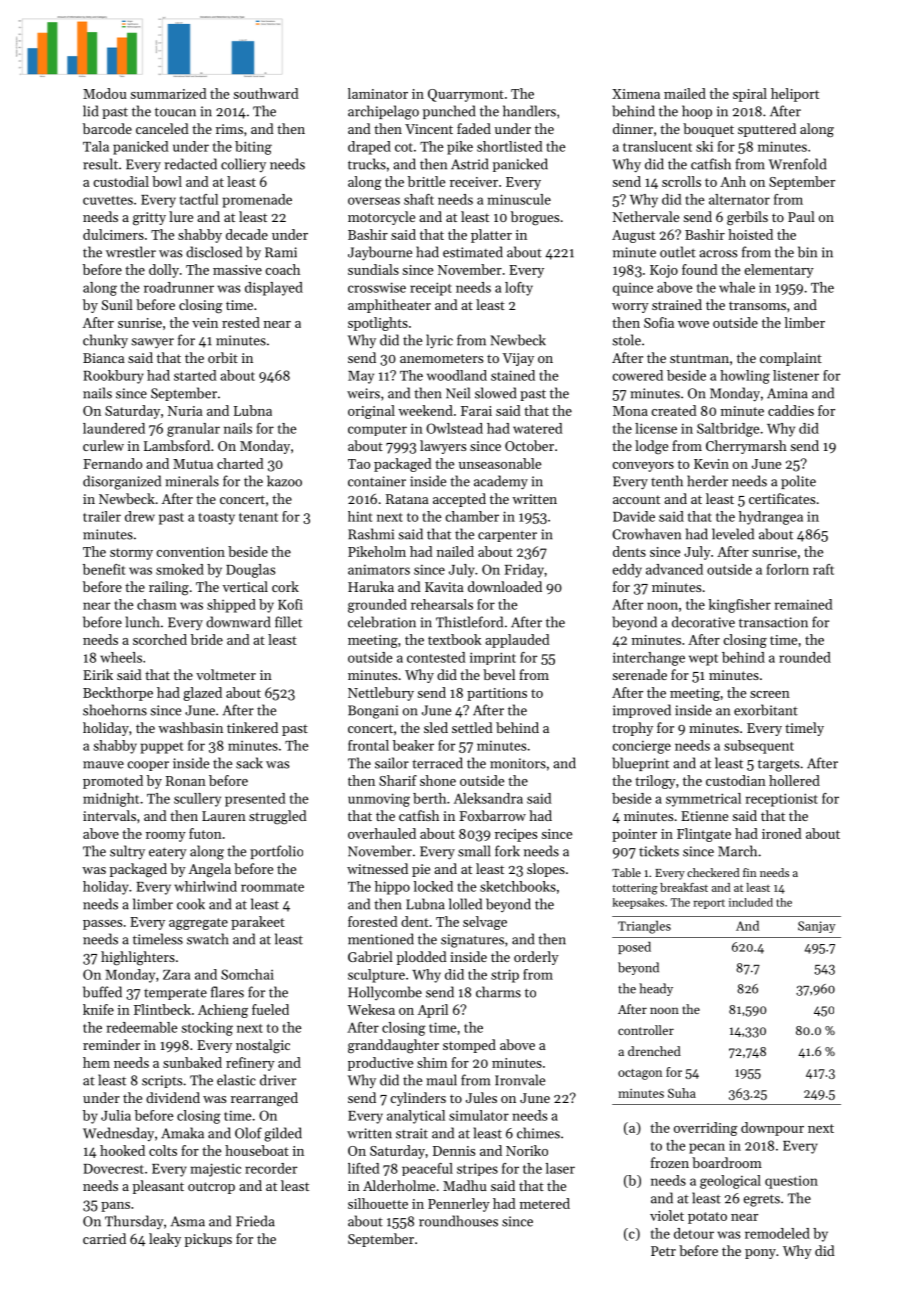 Image resolution: width=924 pixels, height=1308 pixels. What do you see at coordinates (255, 1221) in the screenshot?
I see `Frieda` at bounding box center [255, 1221].
